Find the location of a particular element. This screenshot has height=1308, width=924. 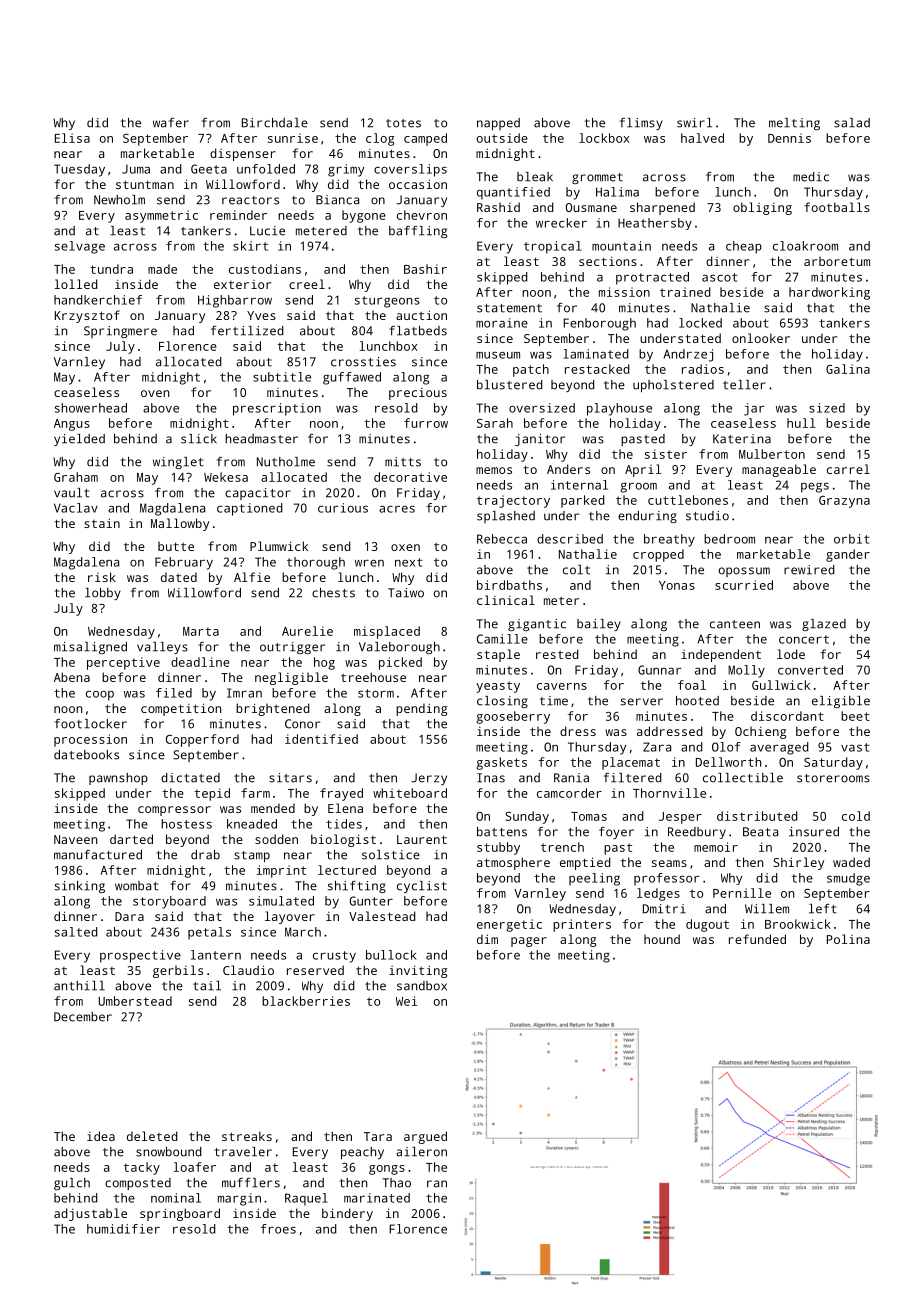

vast is located at coordinates (855, 747).
